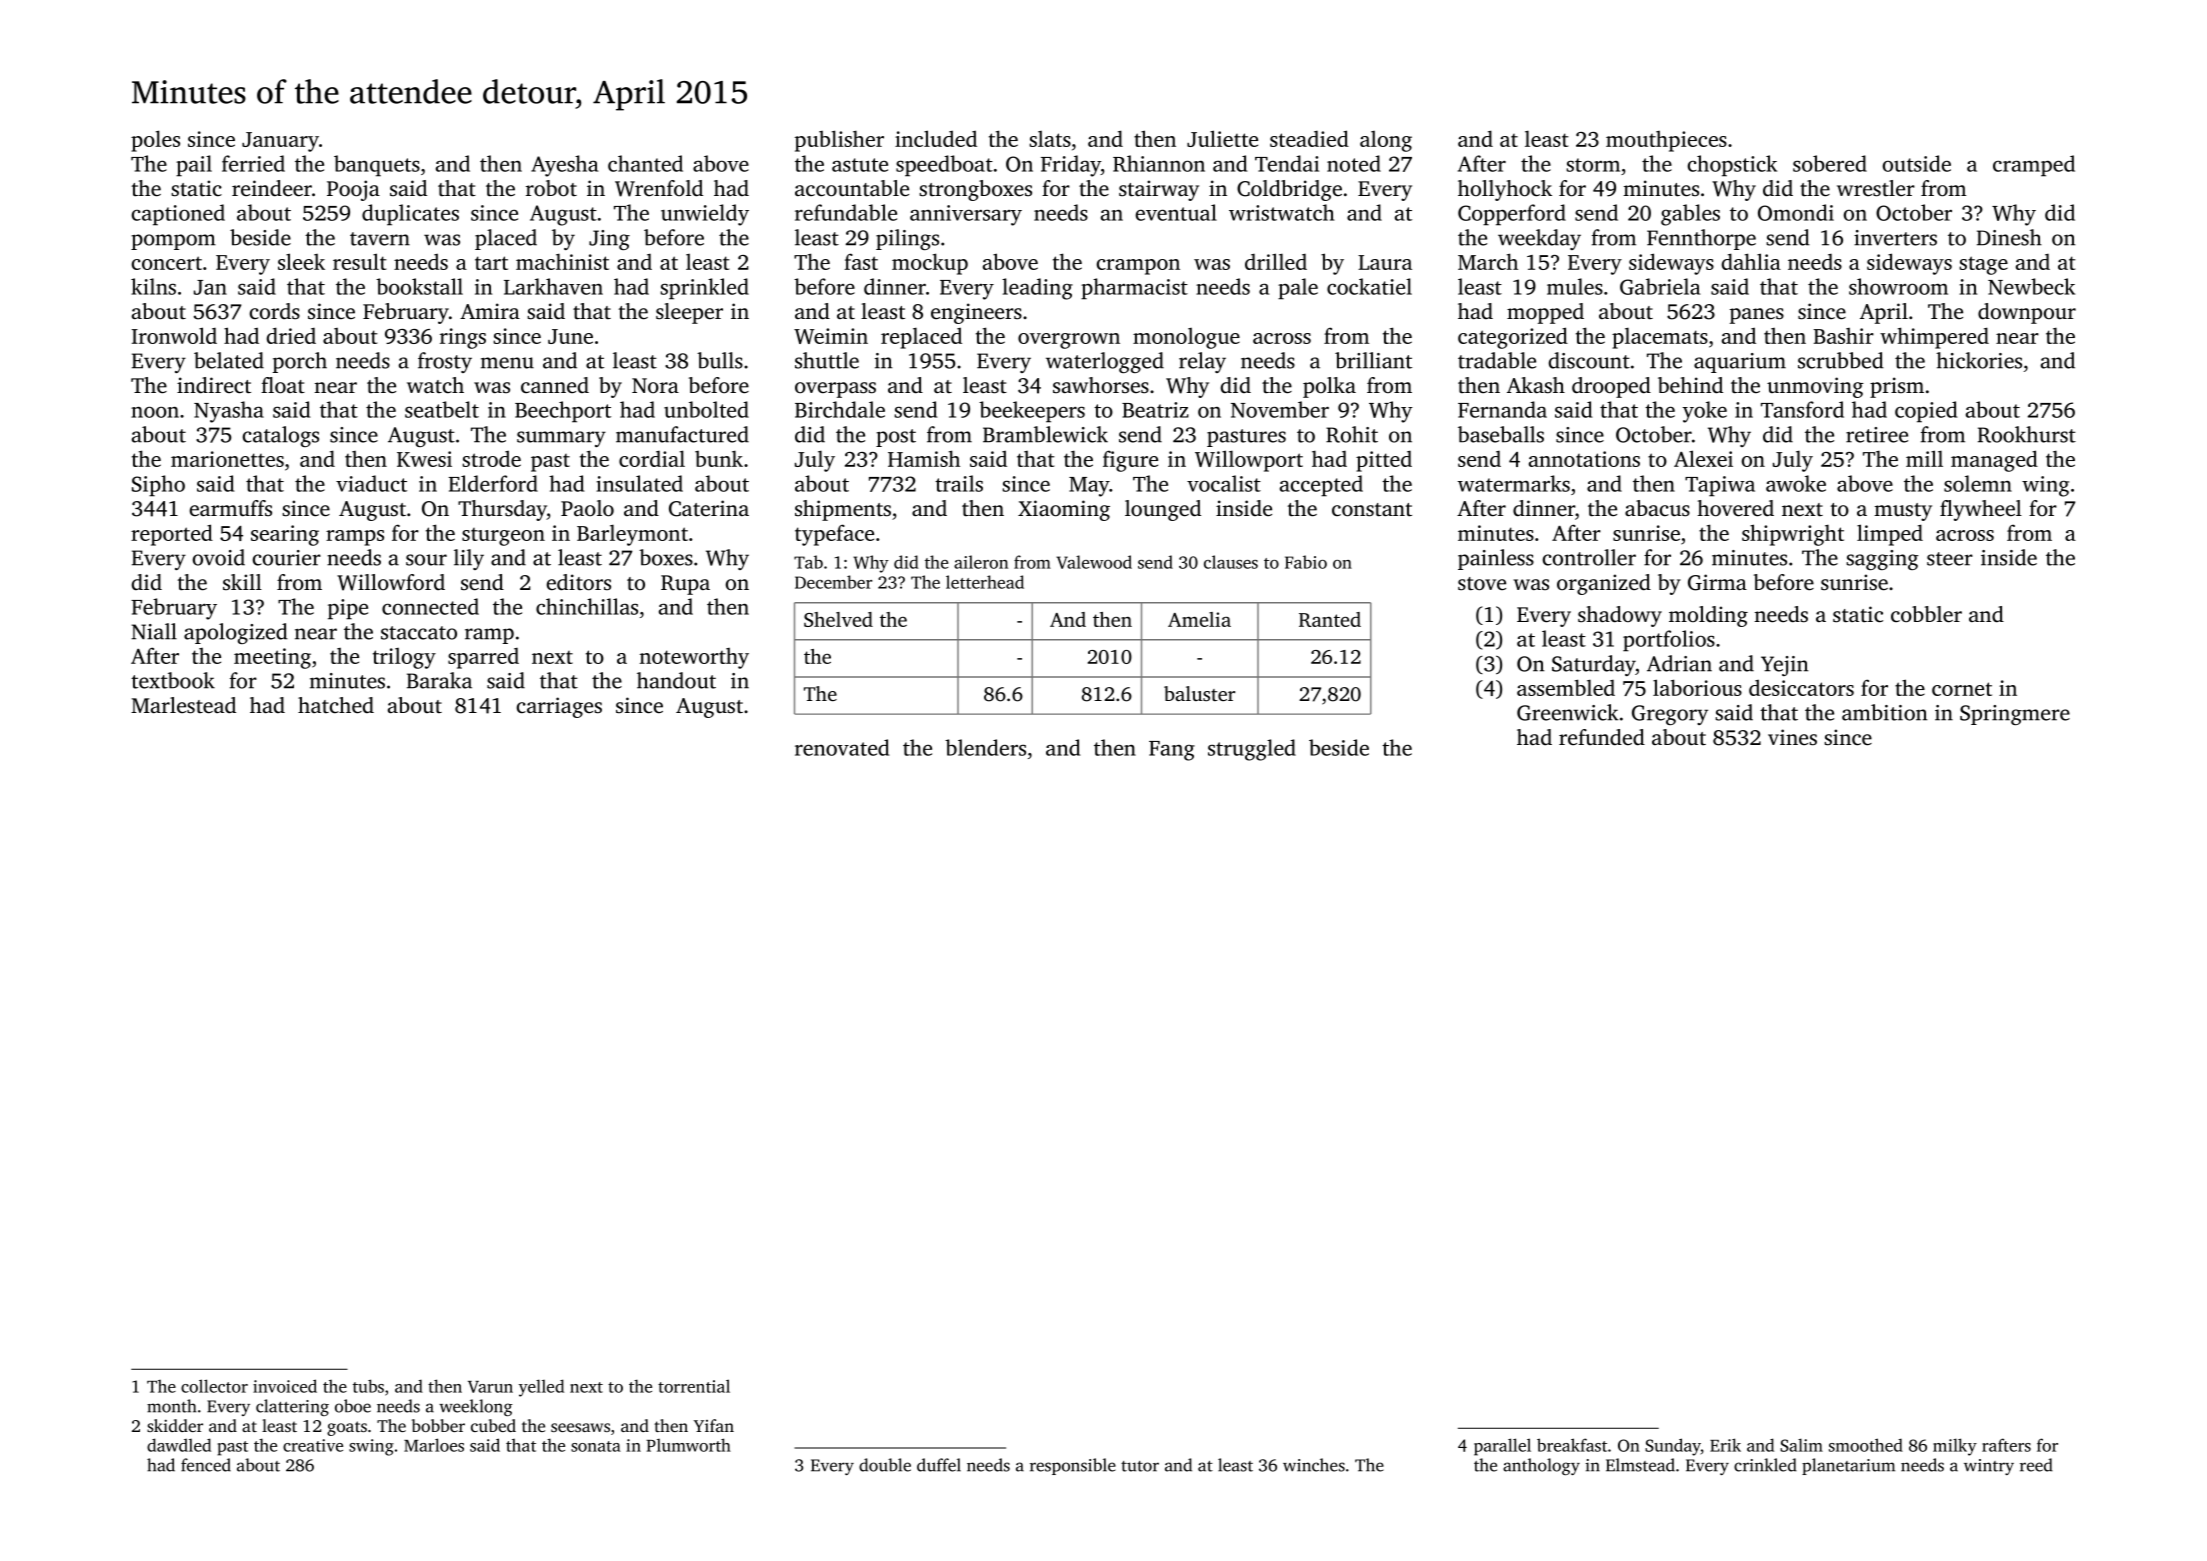 The width and height of the screenshot is (2207, 1561). What do you see at coordinates (1094, 562) in the screenshot?
I see `Valewood` at bounding box center [1094, 562].
